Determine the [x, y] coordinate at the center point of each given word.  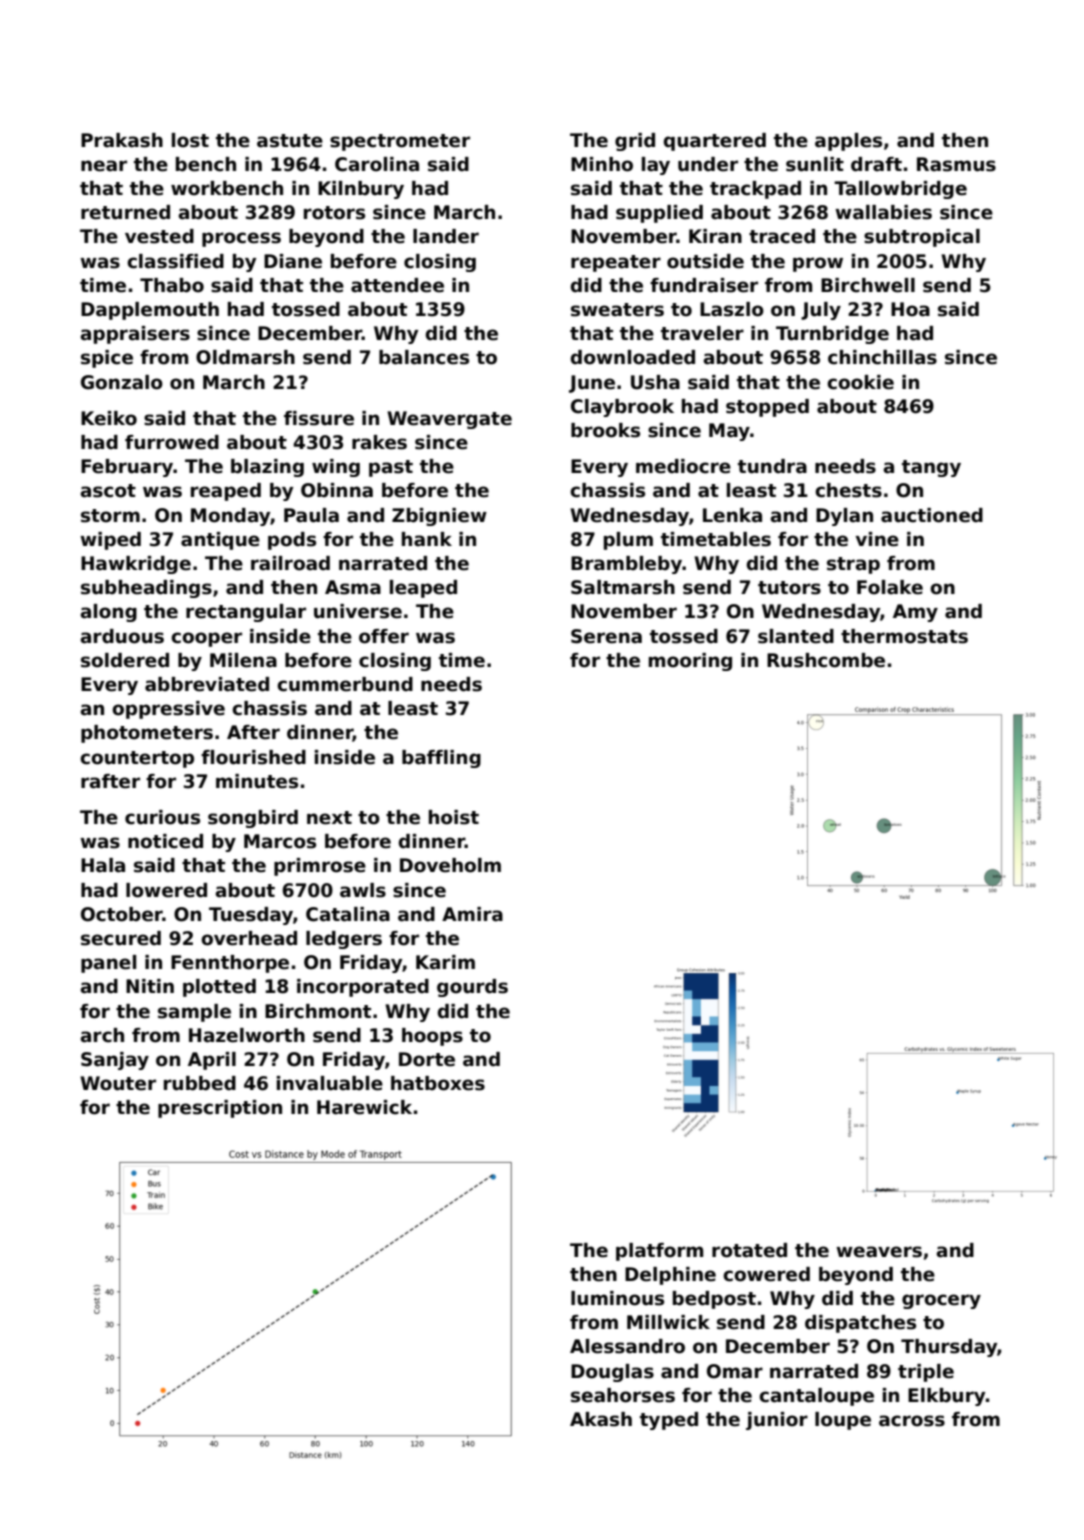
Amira [472, 914]
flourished [253, 757]
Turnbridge [832, 335]
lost [190, 140]
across [912, 1421]
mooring [690, 662]
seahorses [623, 1395]
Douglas [612, 1373]
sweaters [617, 310]
